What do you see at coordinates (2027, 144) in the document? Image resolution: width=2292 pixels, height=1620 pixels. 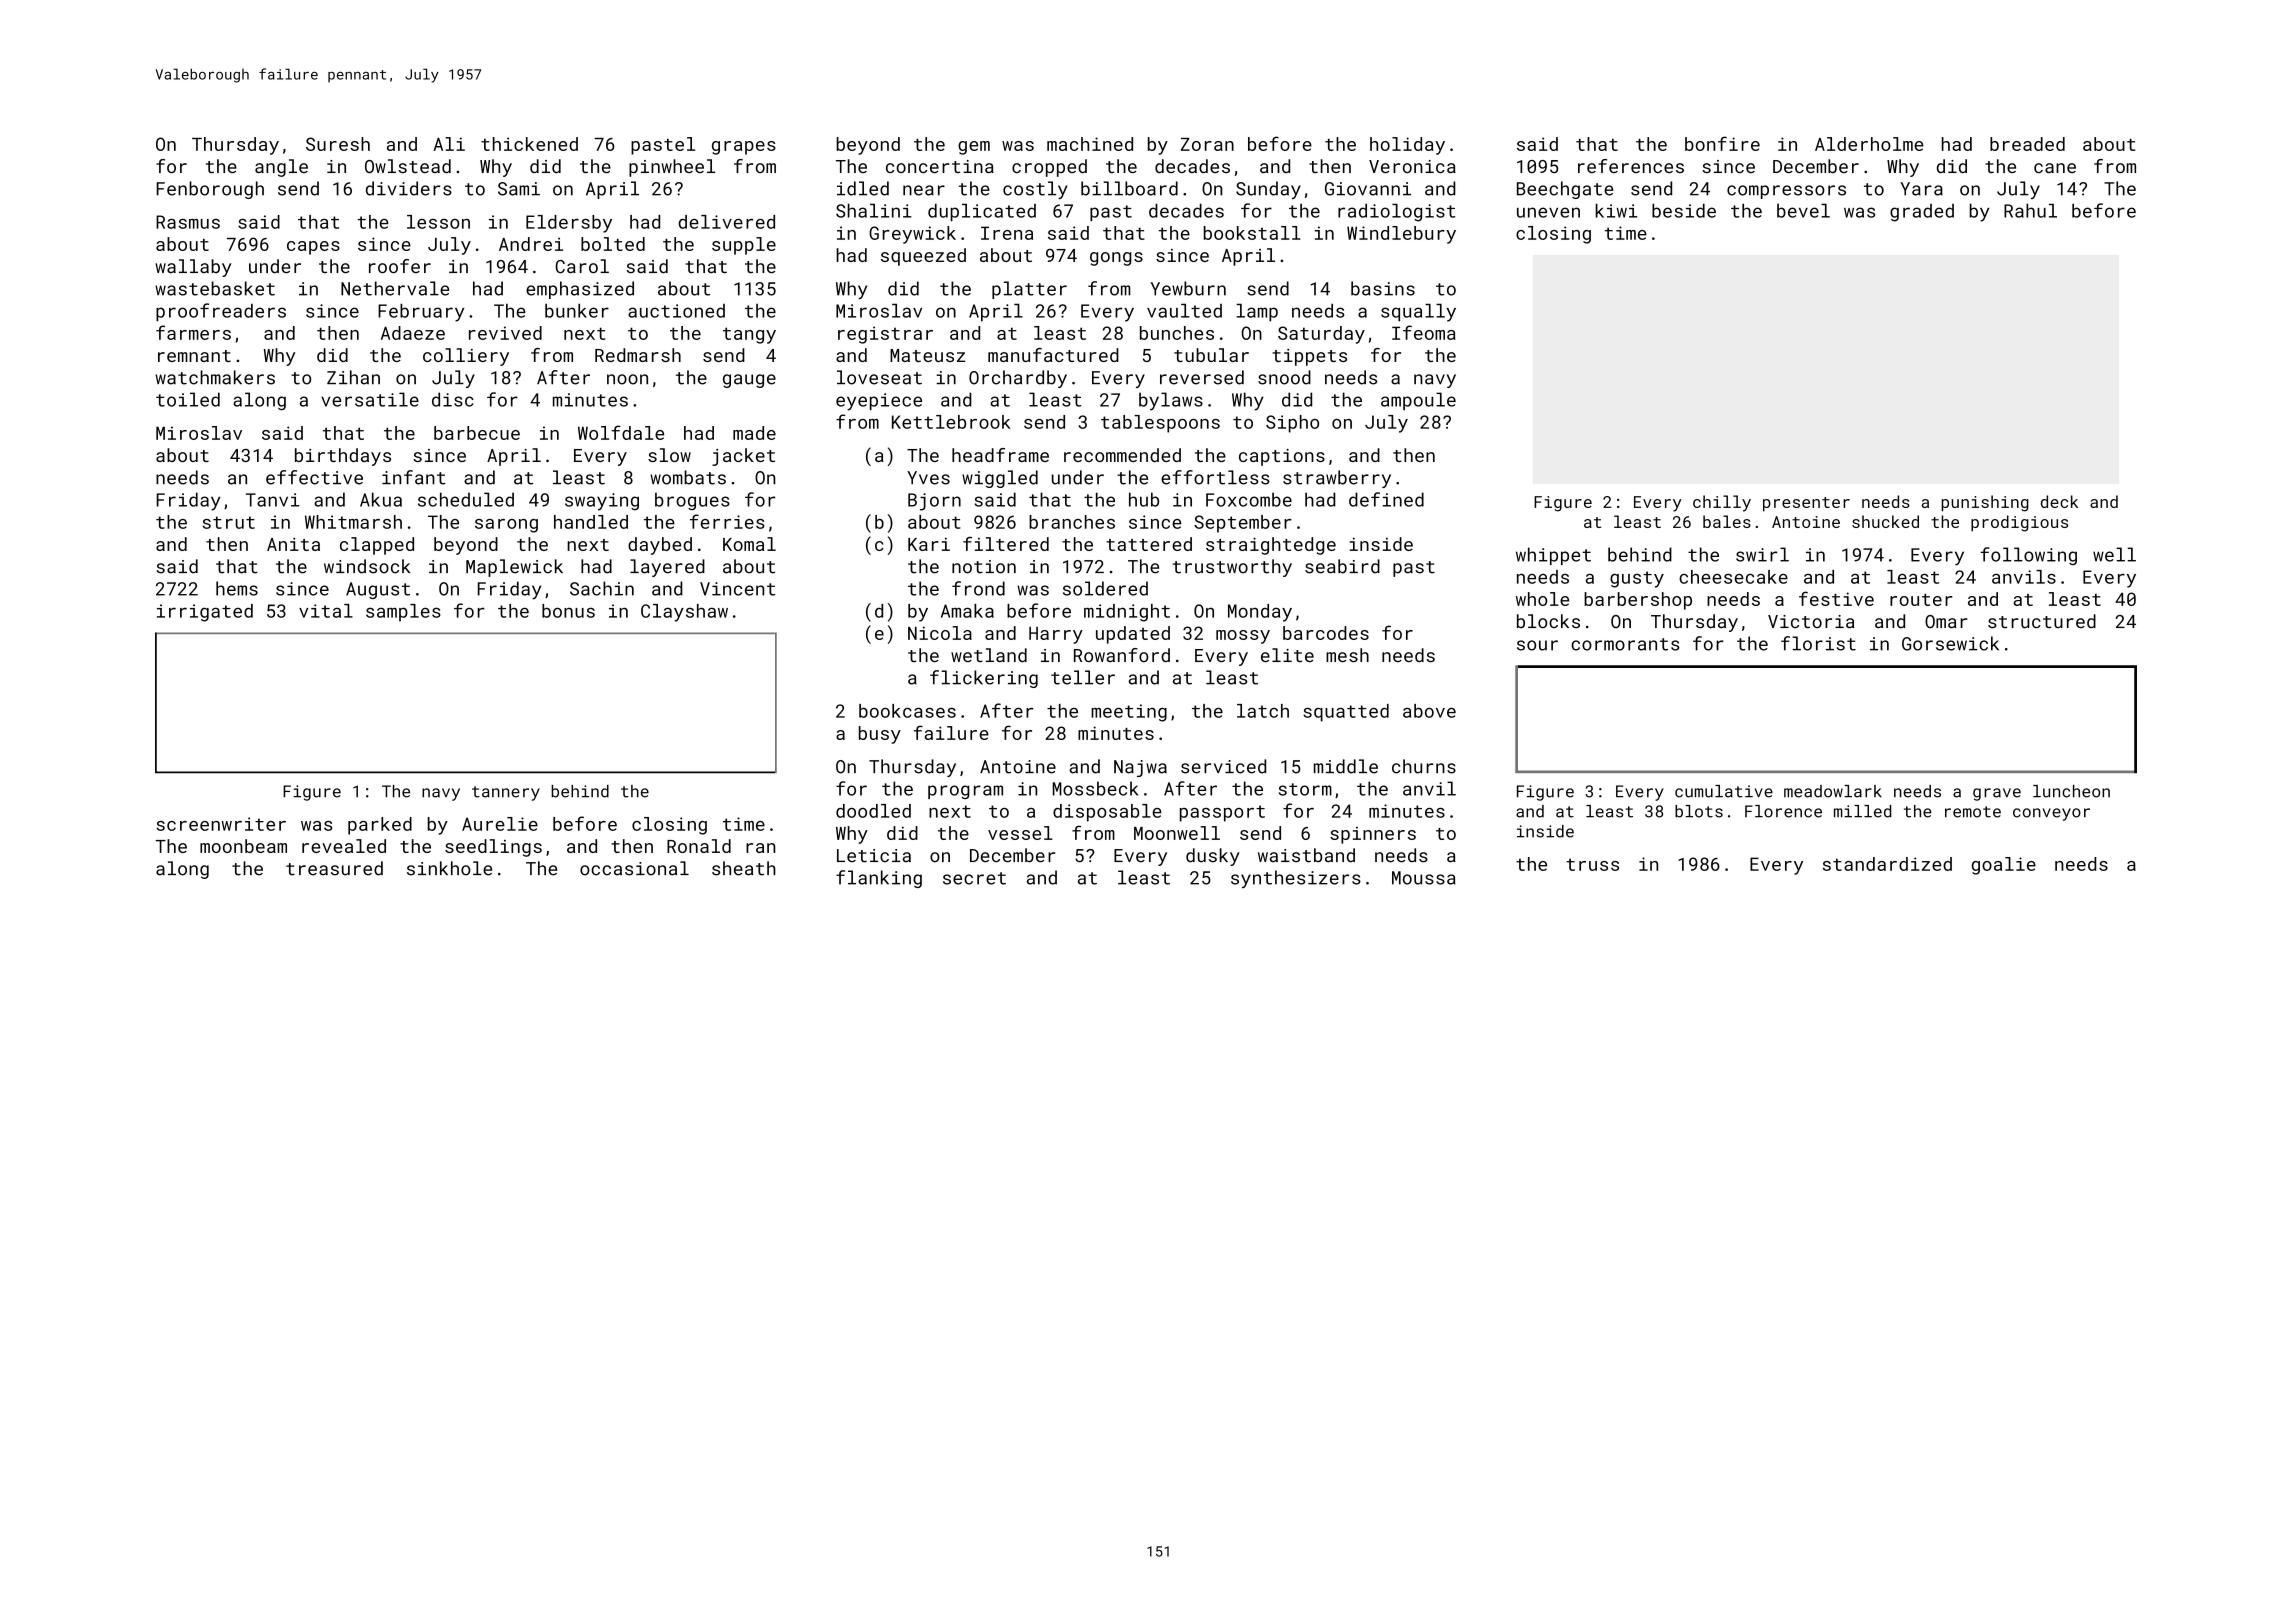 I see `breaded` at bounding box center [2027, 144].
